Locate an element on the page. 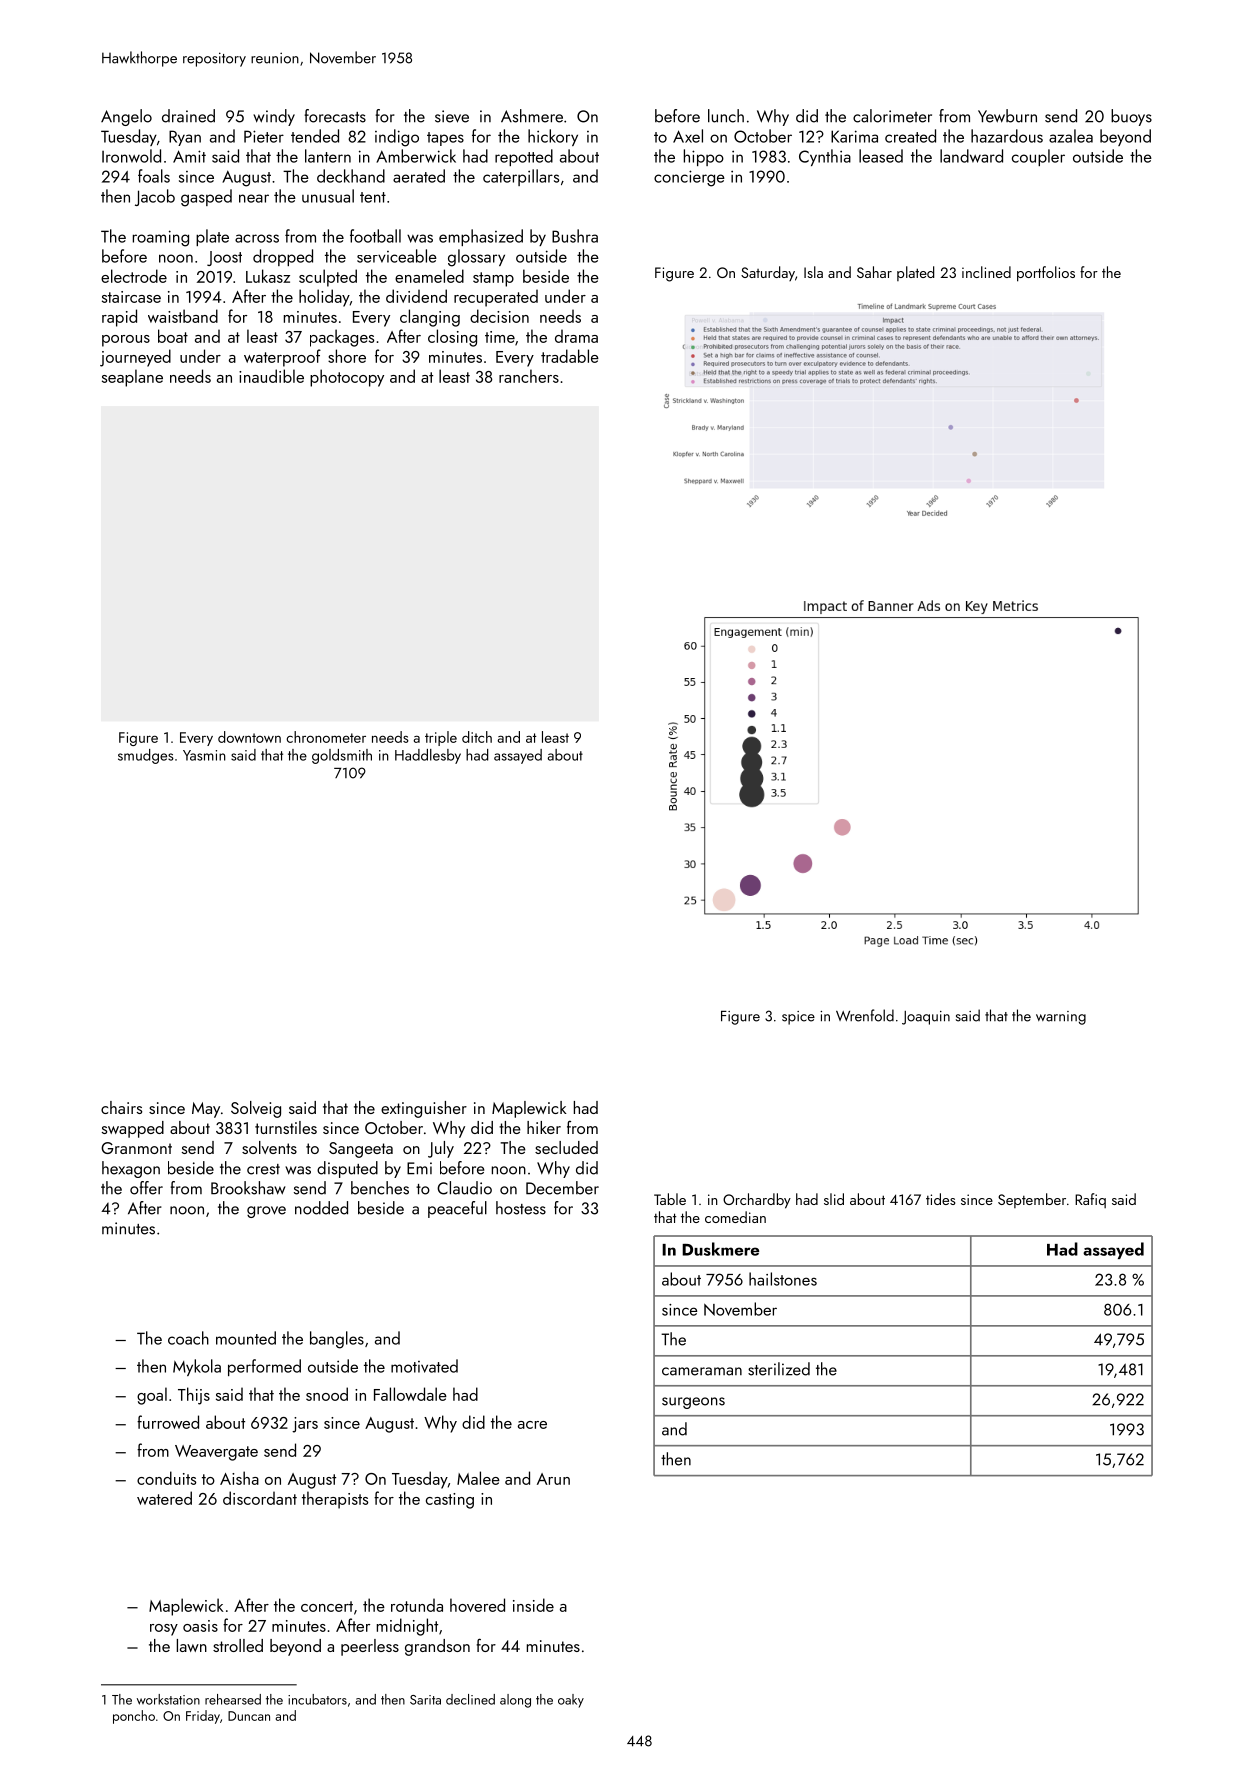 This document has height=1772, width=1253. offer is located at coordinates (146, 1188).
